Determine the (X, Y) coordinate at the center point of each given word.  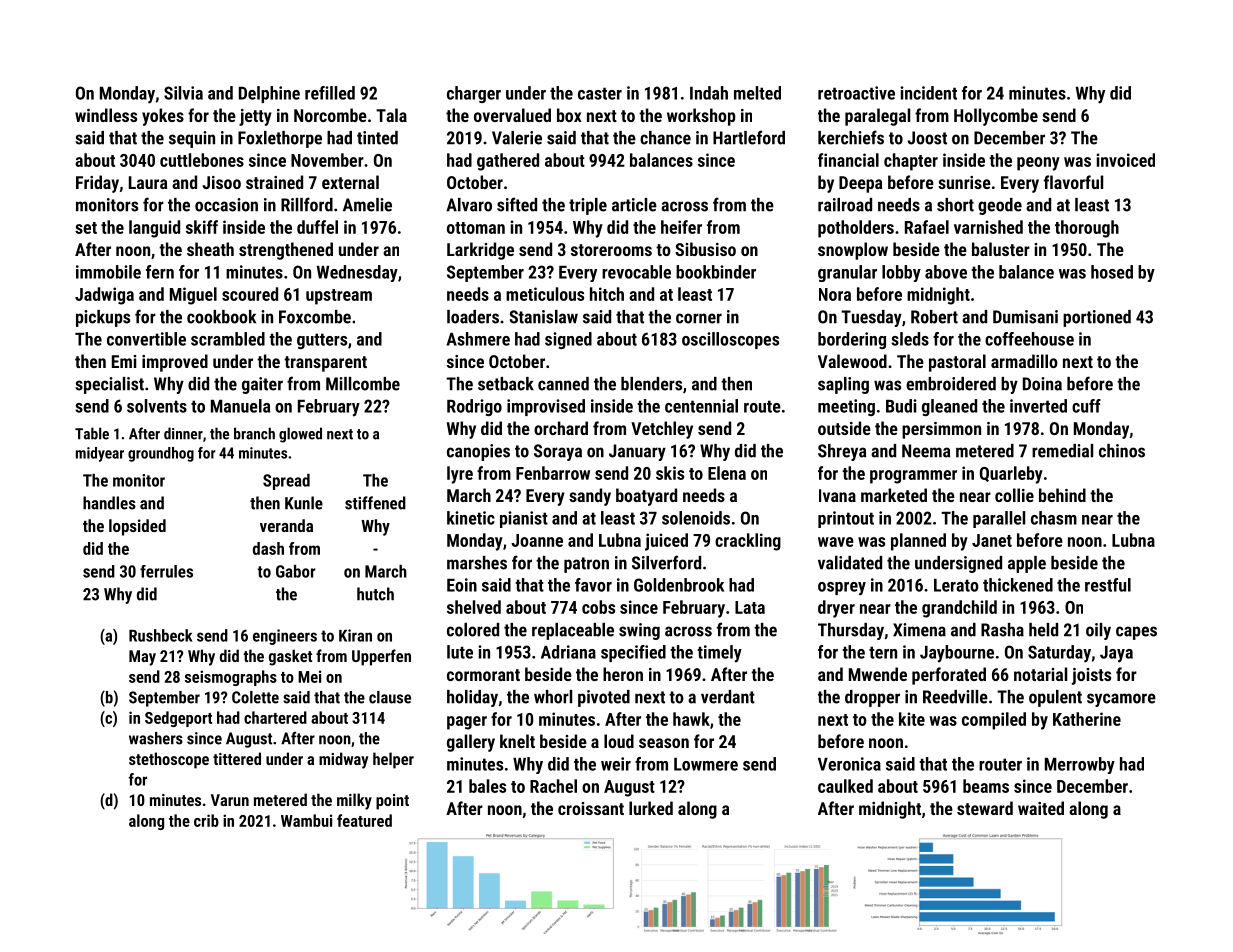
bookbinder (716, 272)
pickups (103, 318)
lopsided (137, 527)
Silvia (183, 93)
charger (474, 94)
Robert (934, 317)
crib (206, 820)
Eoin (462, 585)
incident (928, 93)
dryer (836, 609)
